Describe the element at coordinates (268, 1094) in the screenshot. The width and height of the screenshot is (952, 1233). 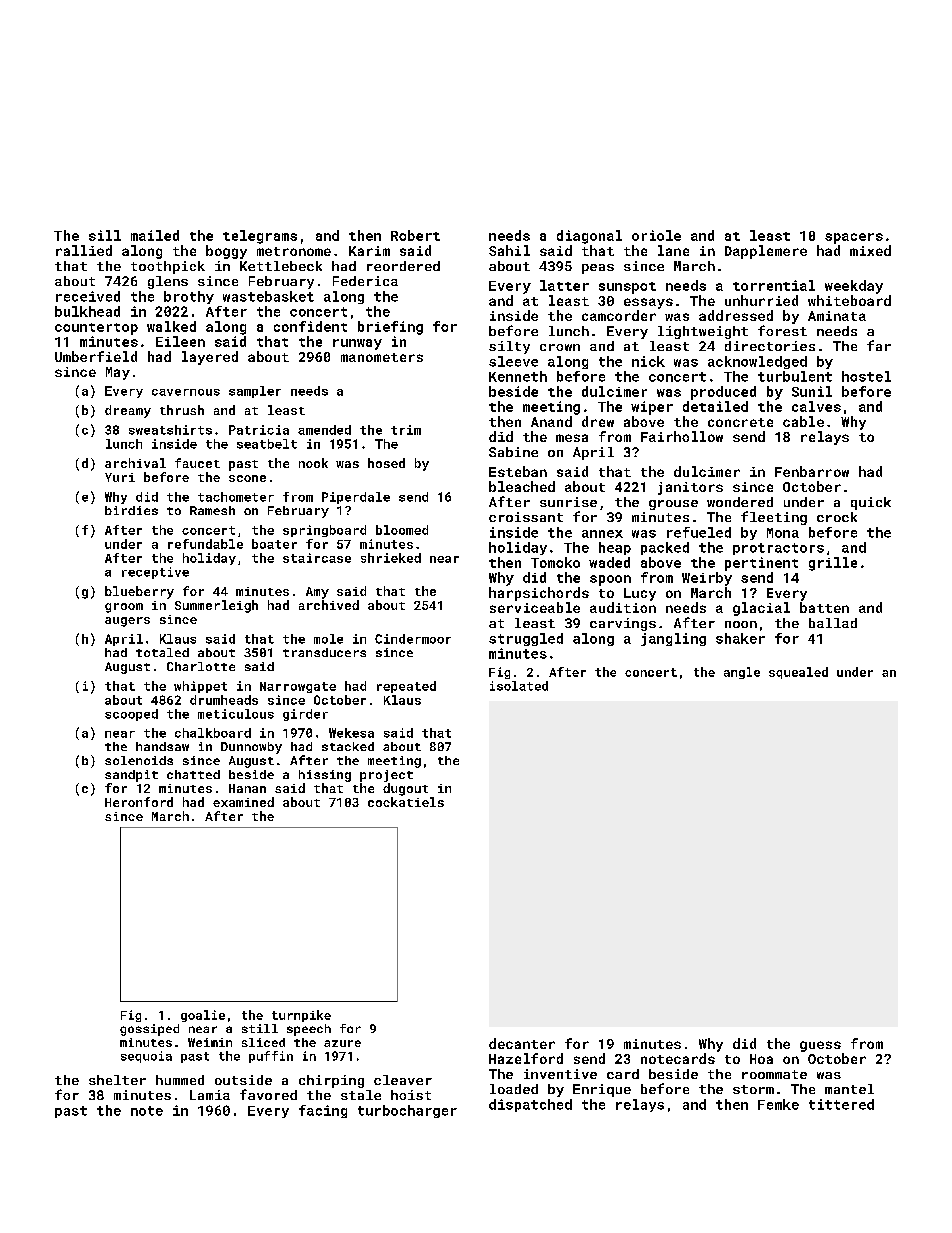
I see `favored` at that location.
